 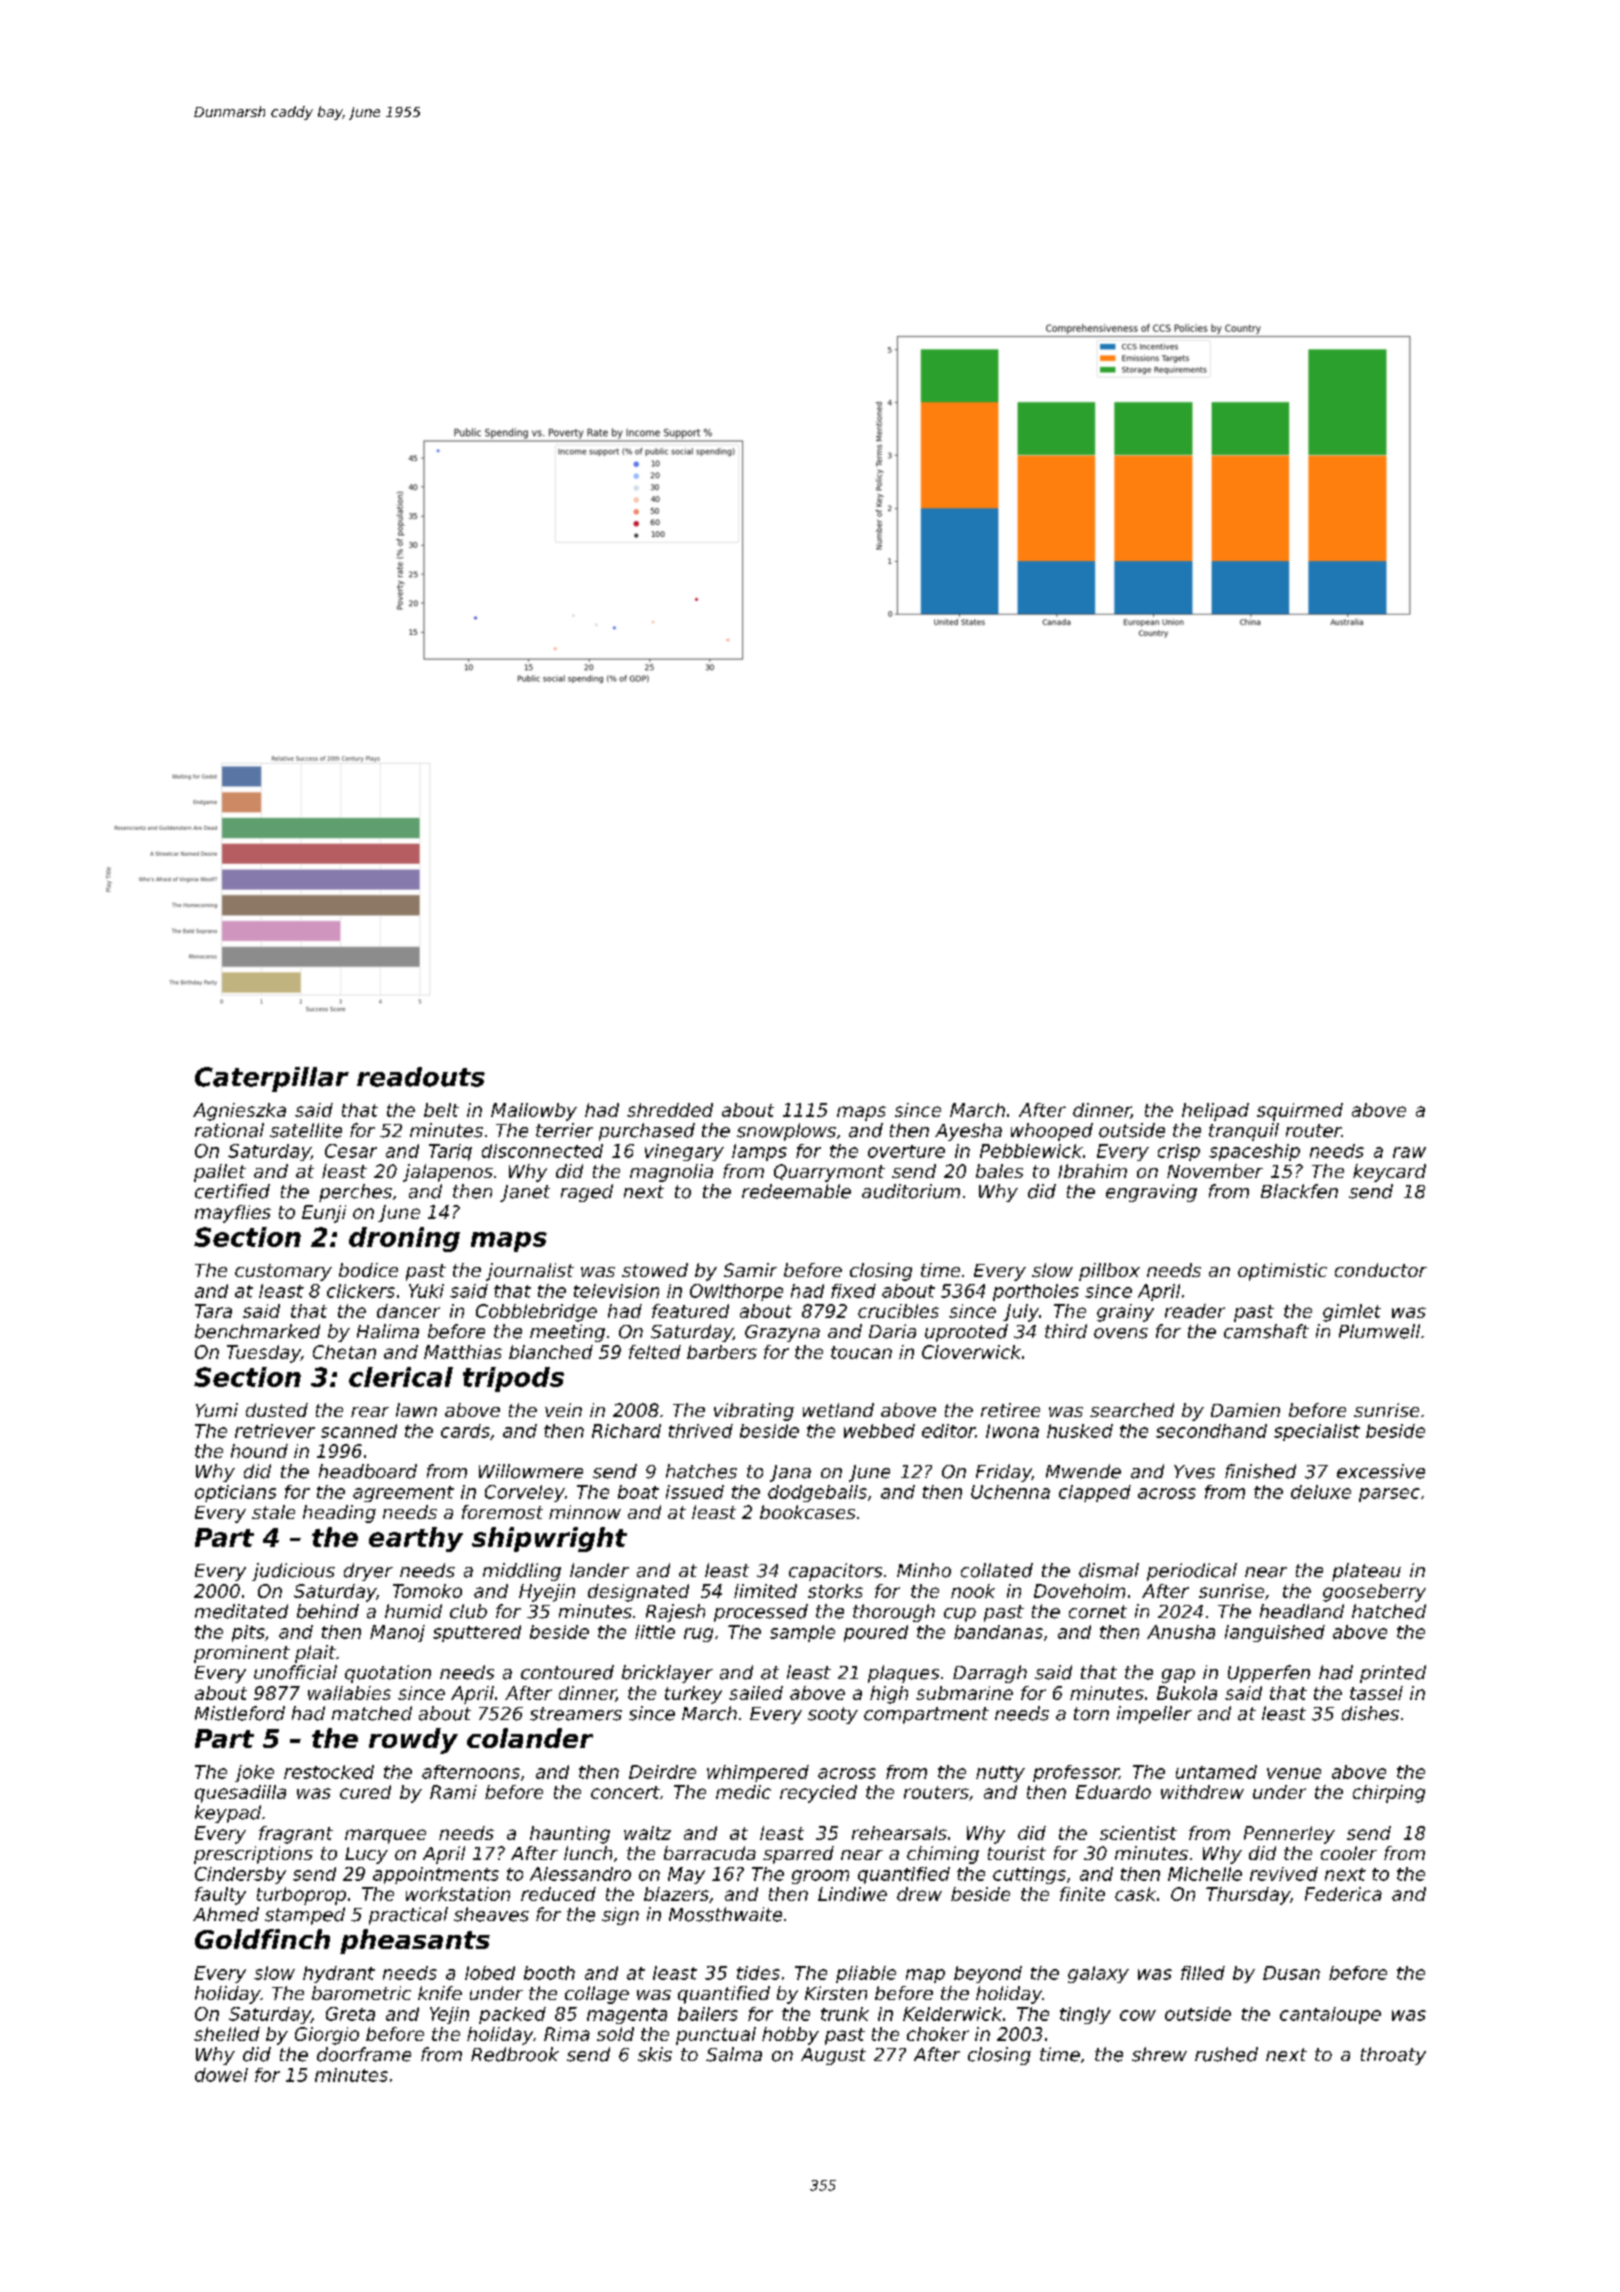 I want to click on Redbrook, so click(x=515, y=2054).
